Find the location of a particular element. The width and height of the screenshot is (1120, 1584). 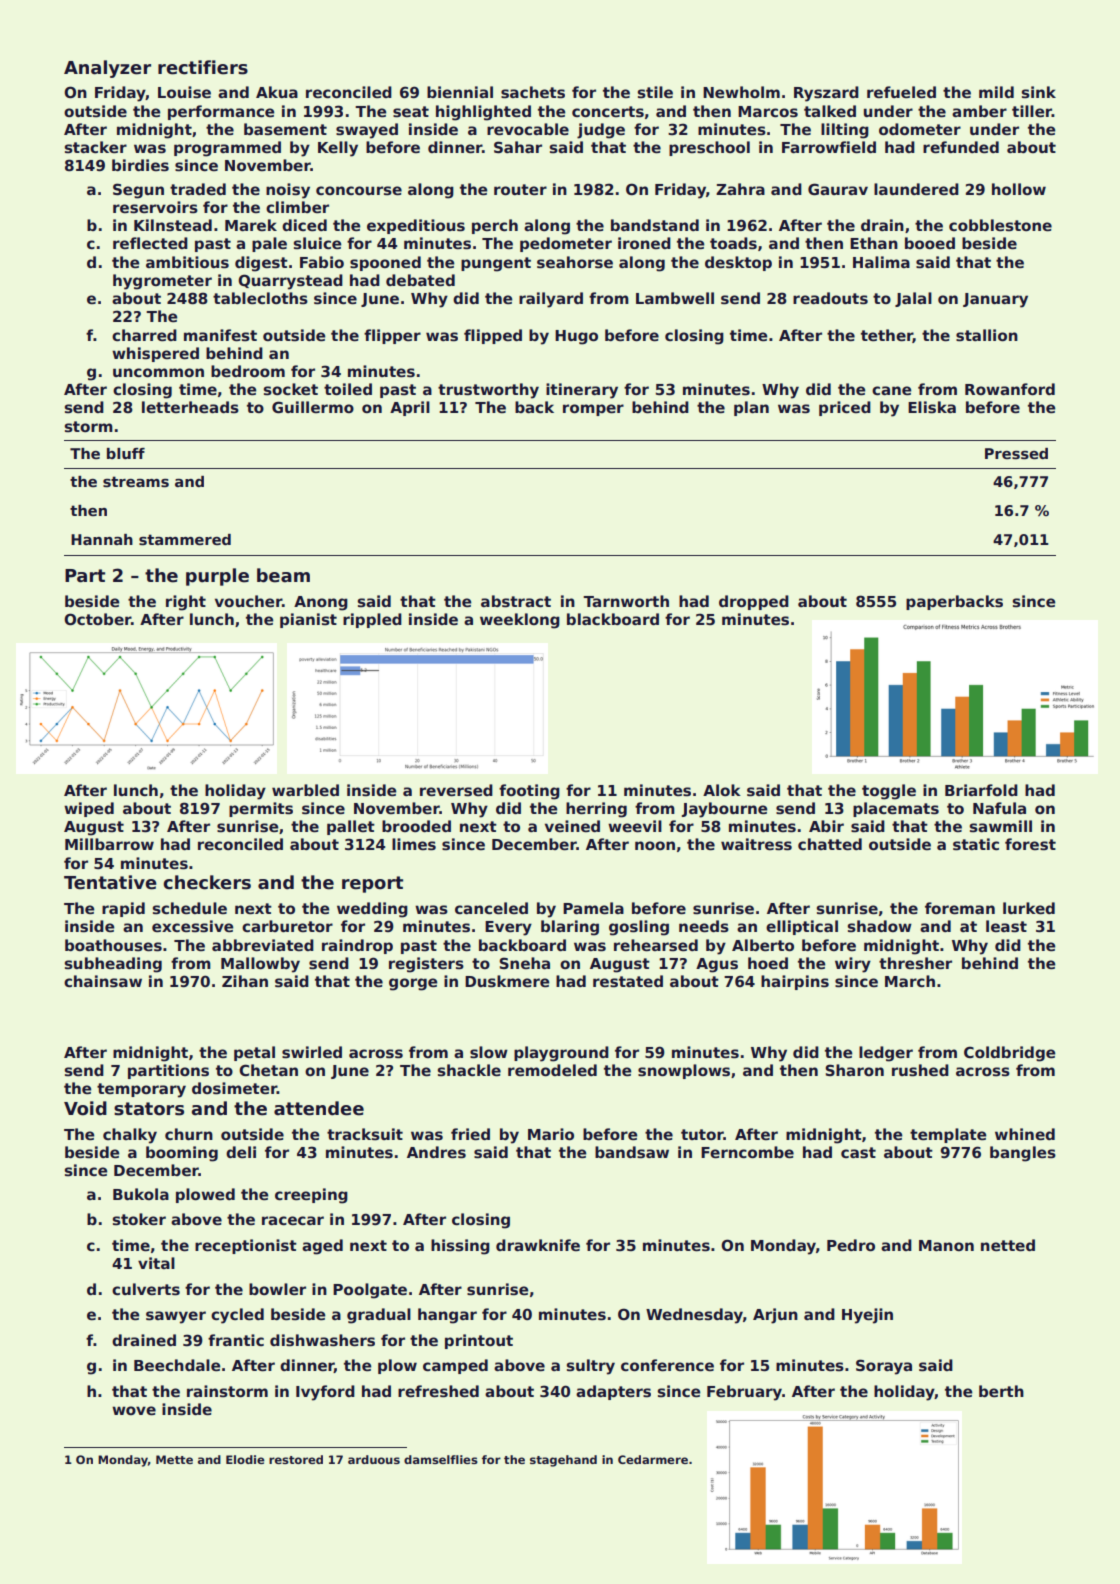

toggle is located at coordinates (889, 792).
